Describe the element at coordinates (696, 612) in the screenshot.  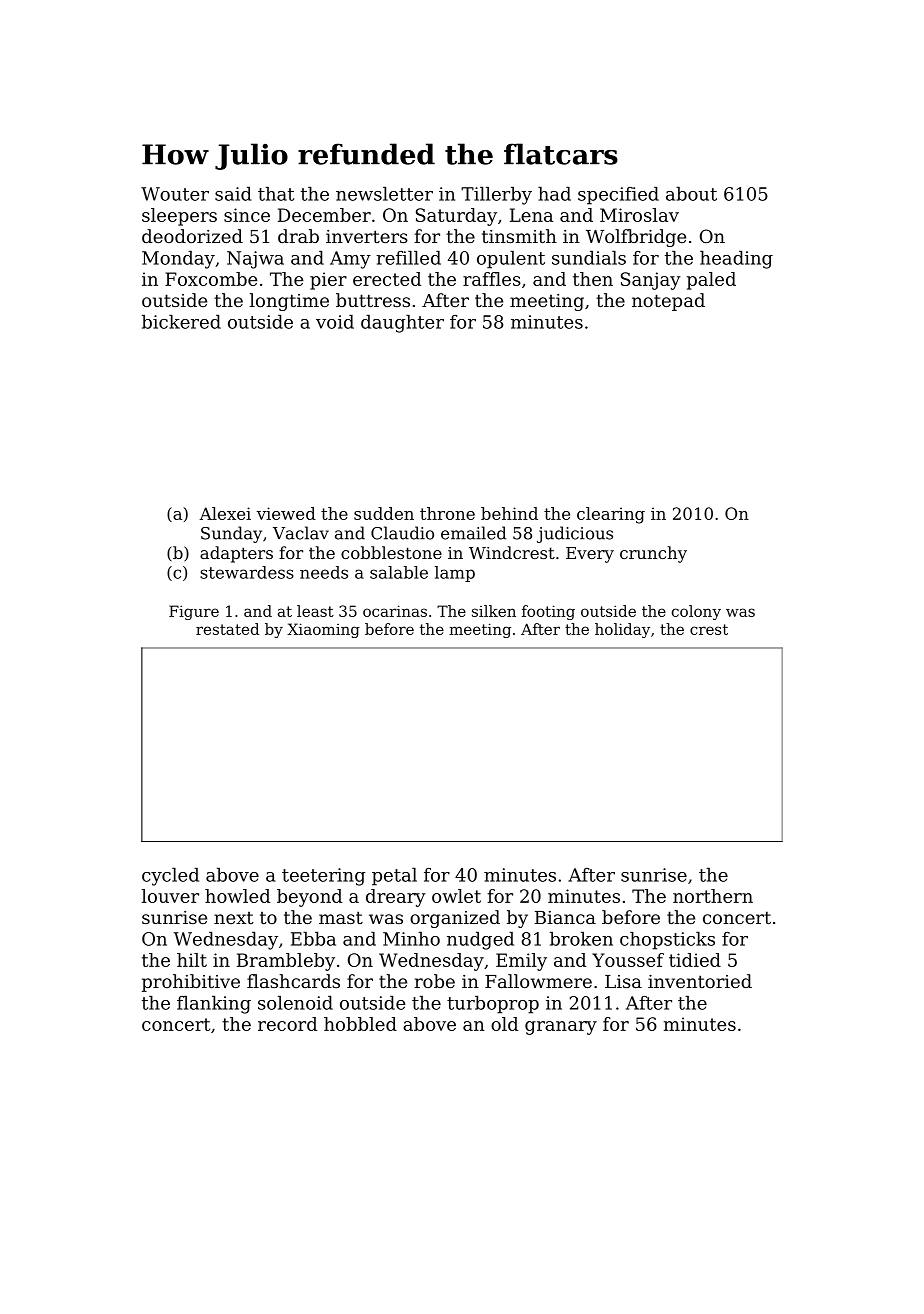
I see `colony` at that location.
